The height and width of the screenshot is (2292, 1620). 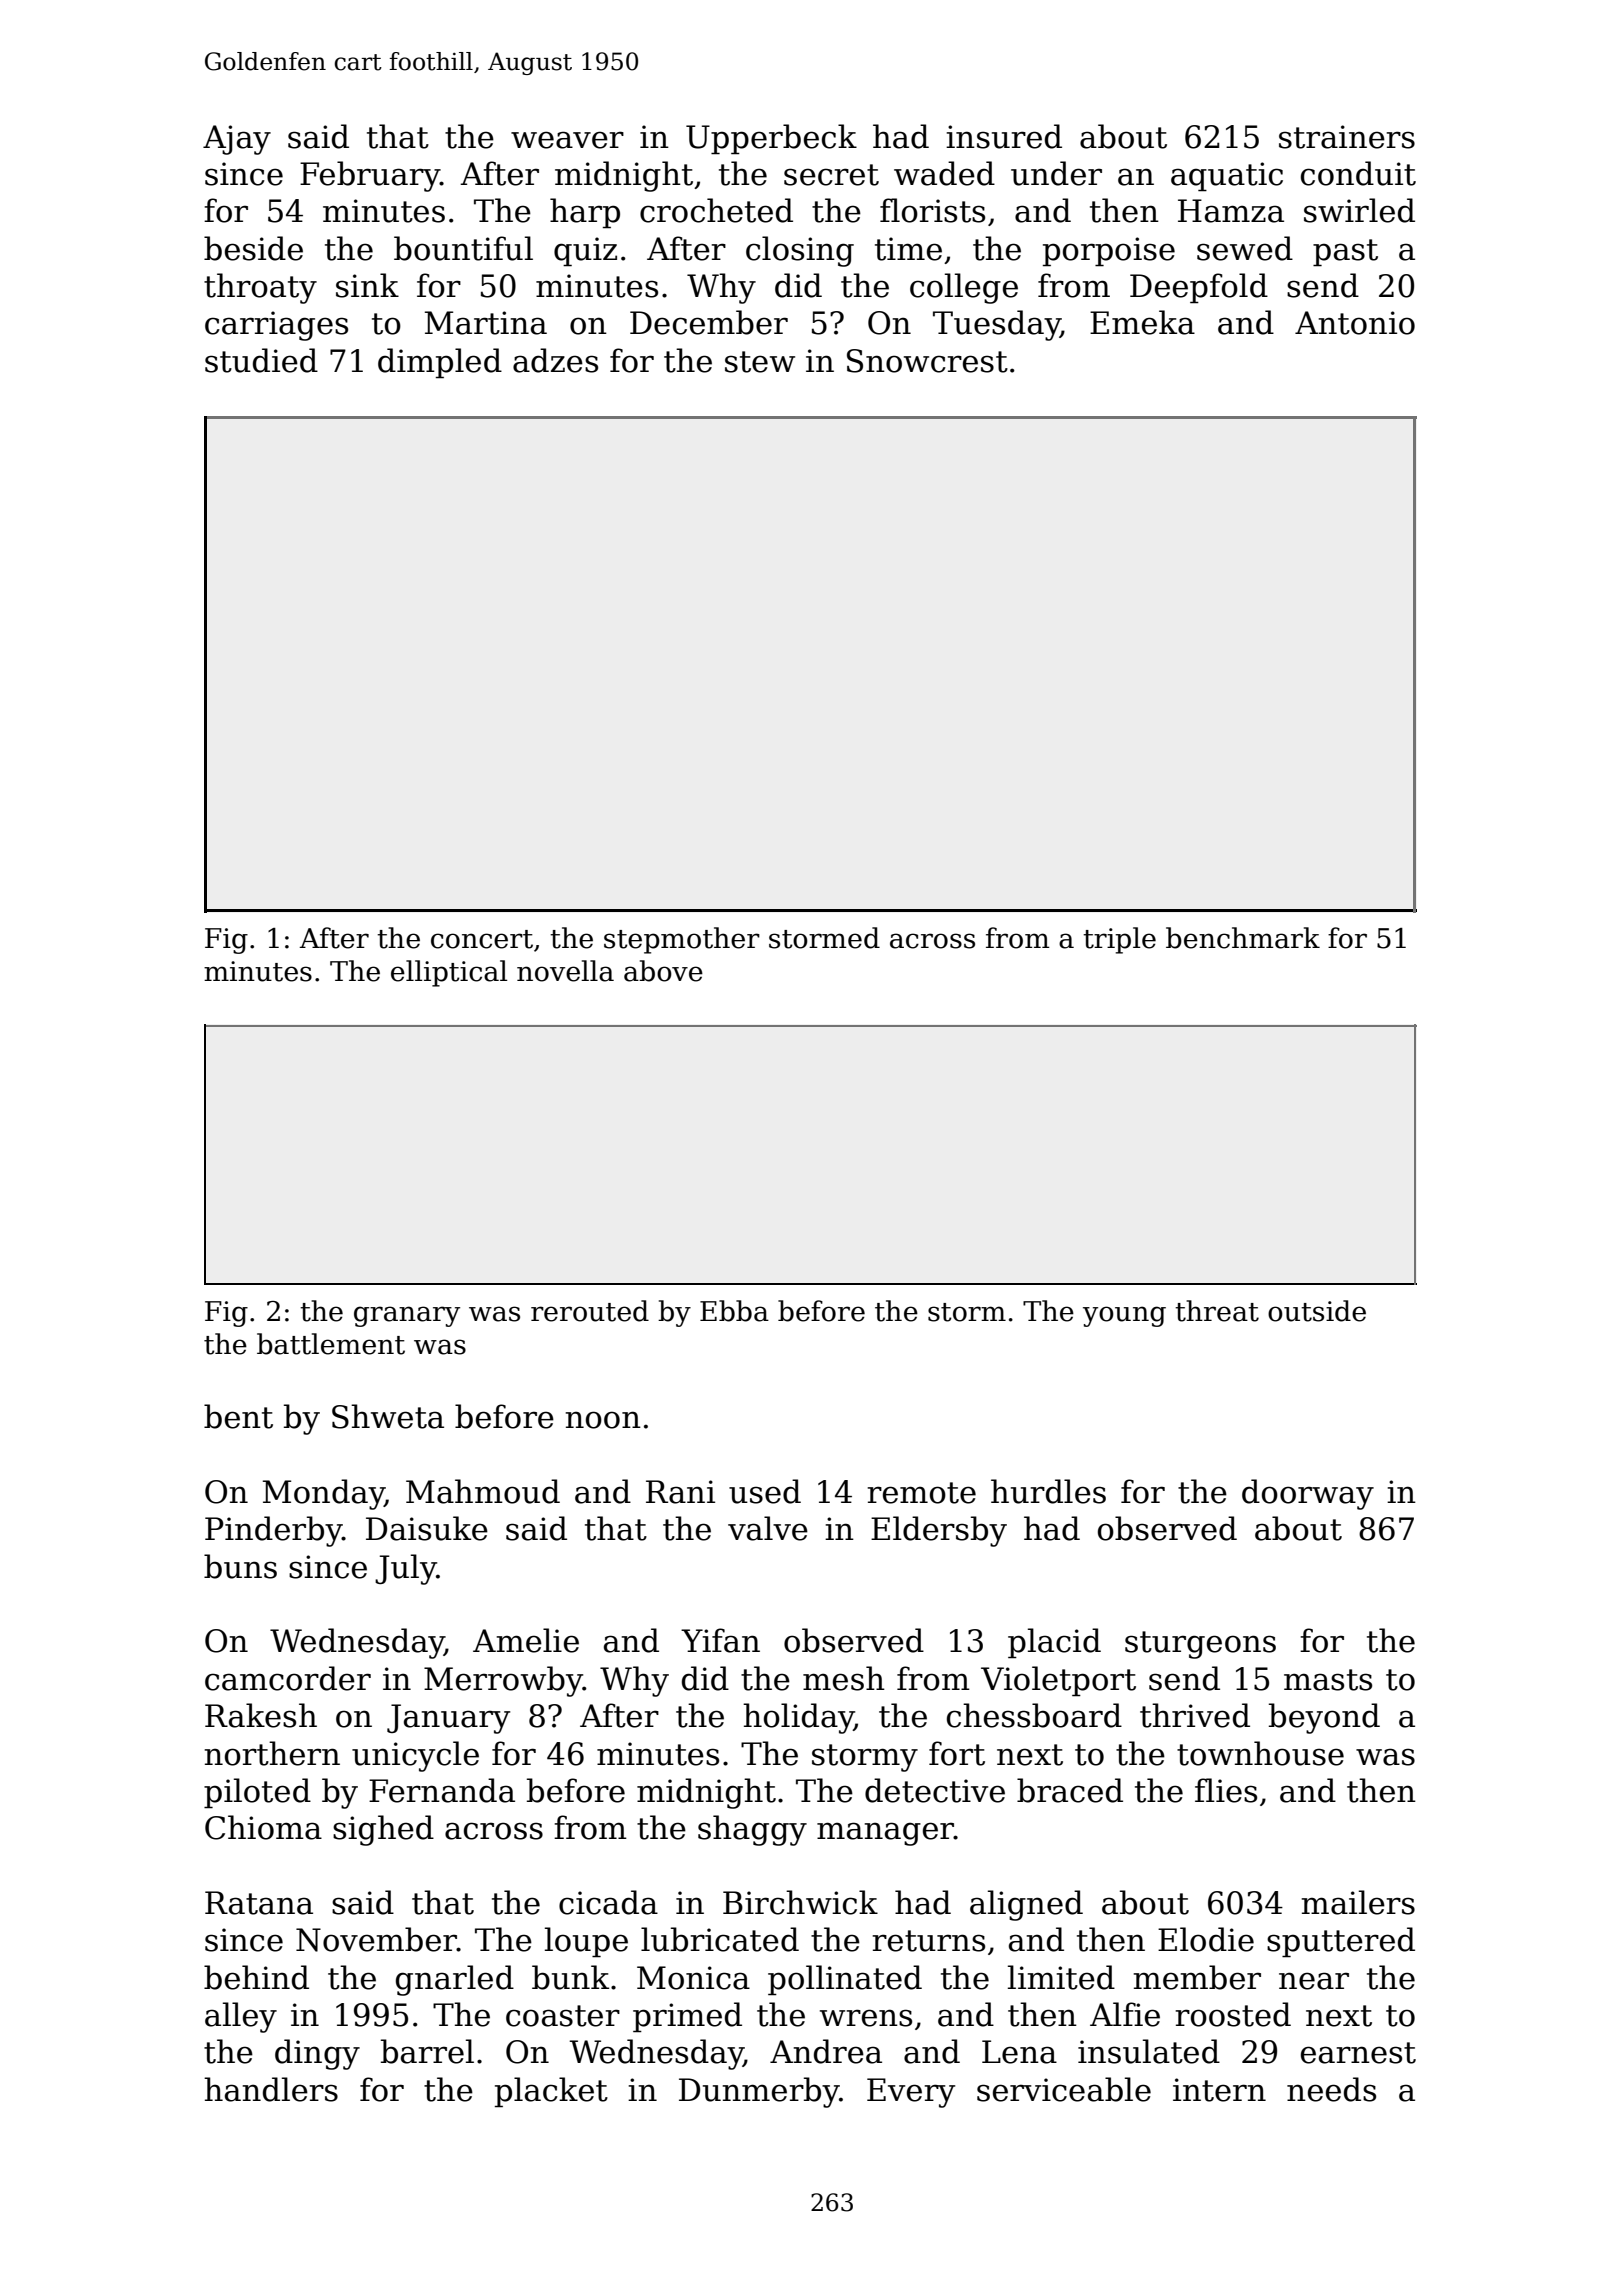 I want to click on elliptical, so click(x=449, y=973).
